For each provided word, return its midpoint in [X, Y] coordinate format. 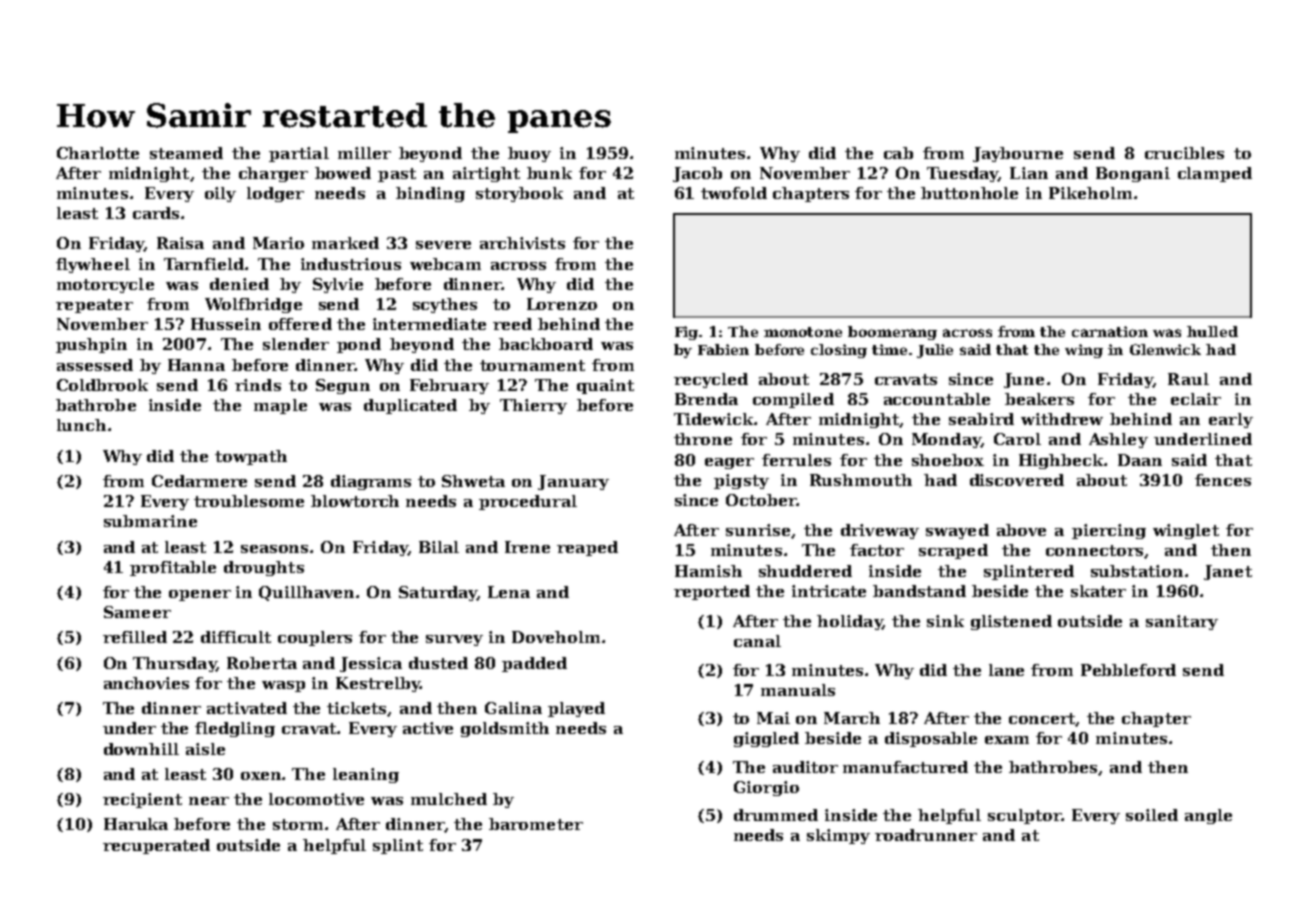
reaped [587, 548]
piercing [1109, 531]
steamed [186, 153]
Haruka [136, 824]
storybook [519, 194]
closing [839, 351]
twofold [734, 193]
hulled [1212, 331]
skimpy [838, 836]
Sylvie [338, 285]
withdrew [1062, 419]
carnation [1110, 331]
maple [280, 406]
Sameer [137, 612]
